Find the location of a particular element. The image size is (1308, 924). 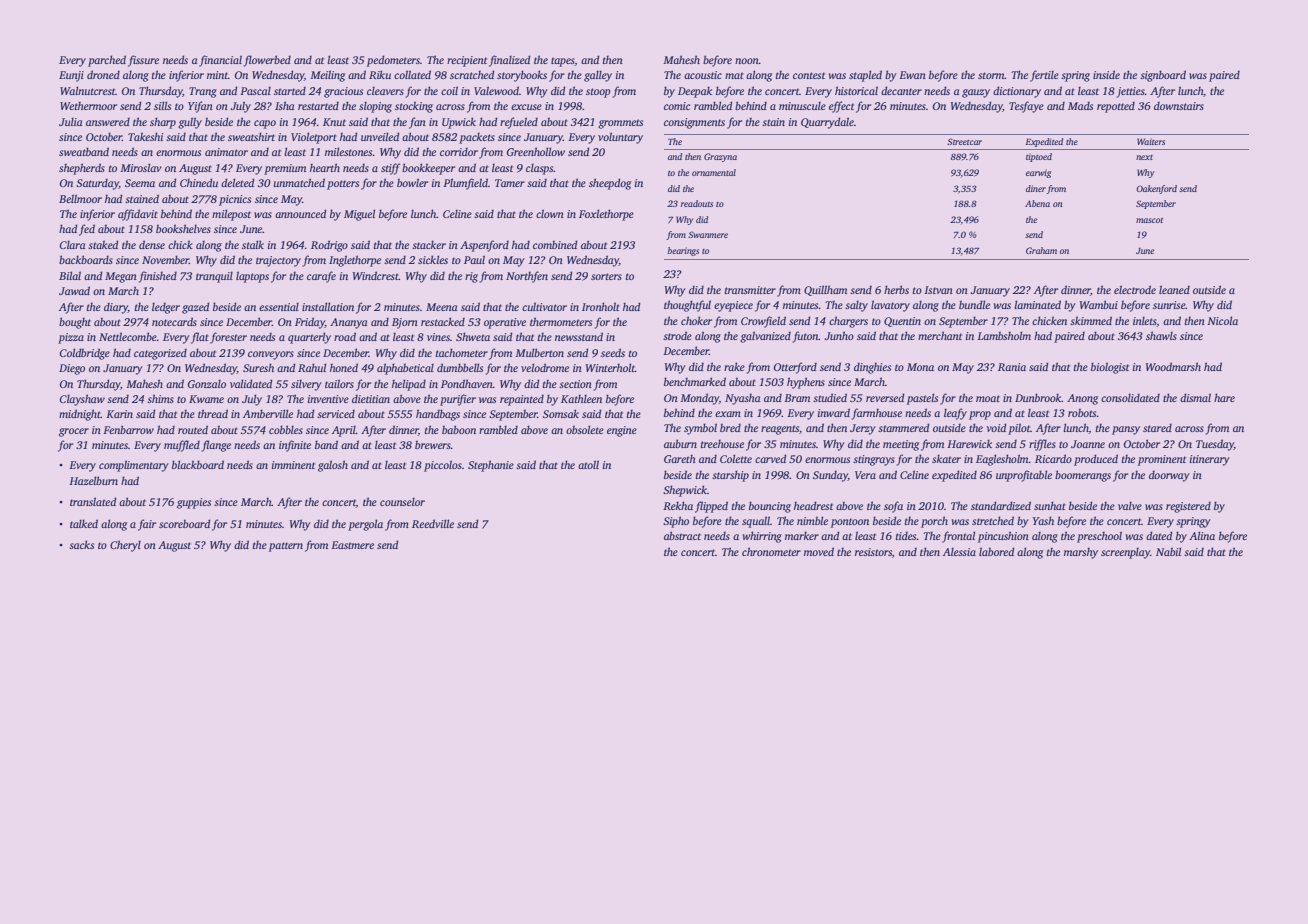

contest is located at coordinates (809, 75).
